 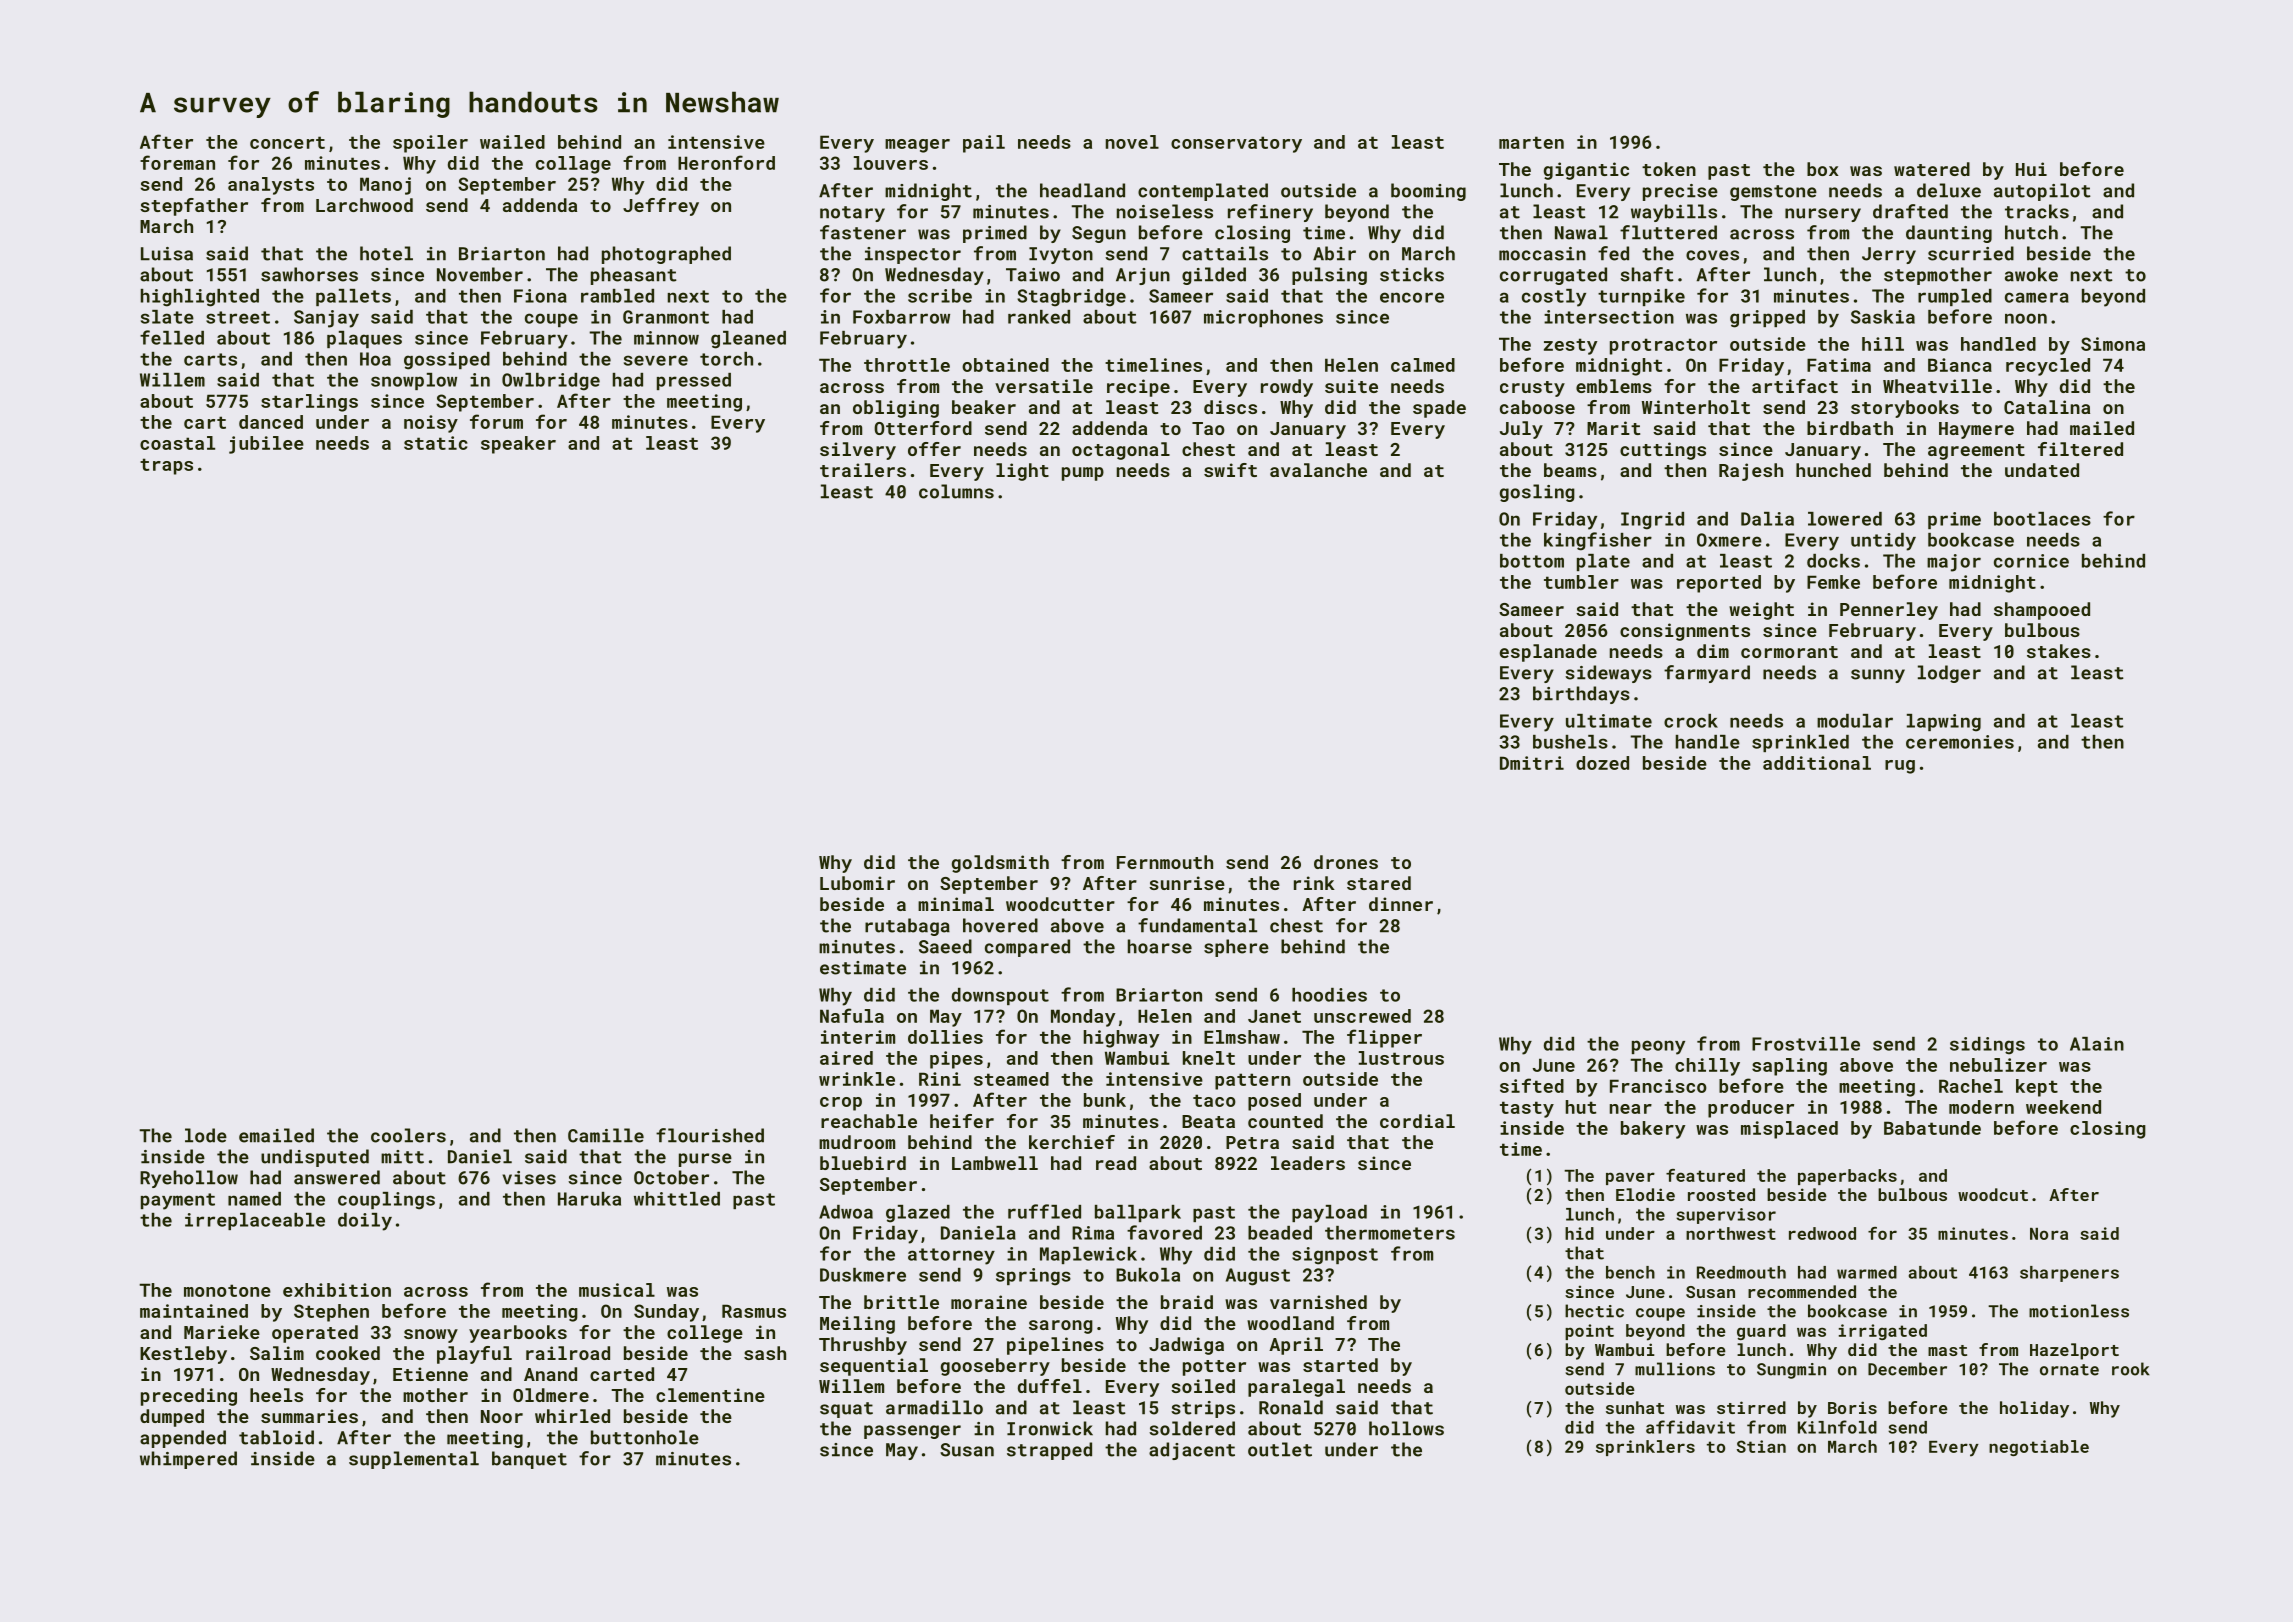 I want to click on wailed, so click(x=512, y=142).
